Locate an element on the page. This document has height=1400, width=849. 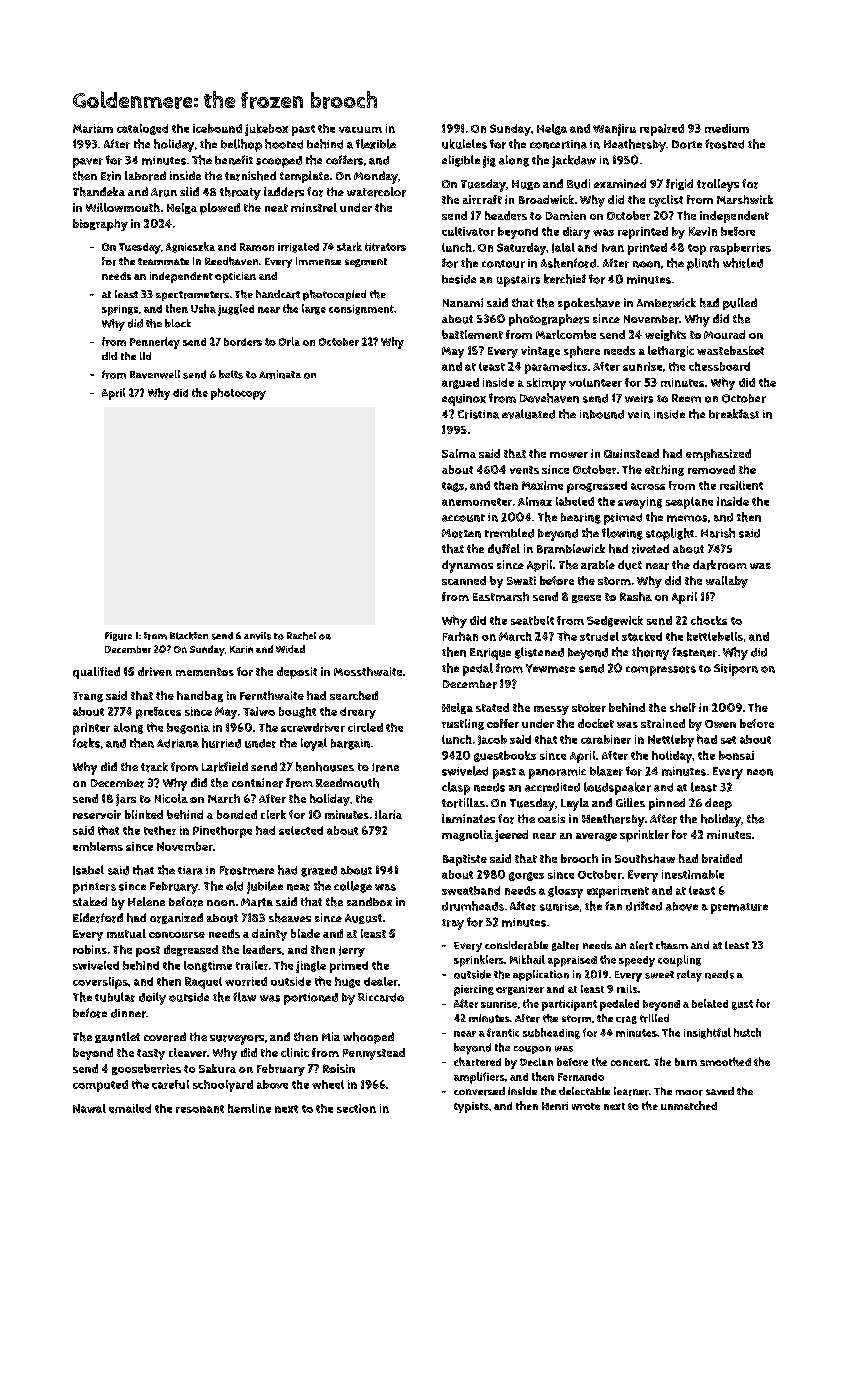
Reedmouth is located at coordinates (347, 783).
